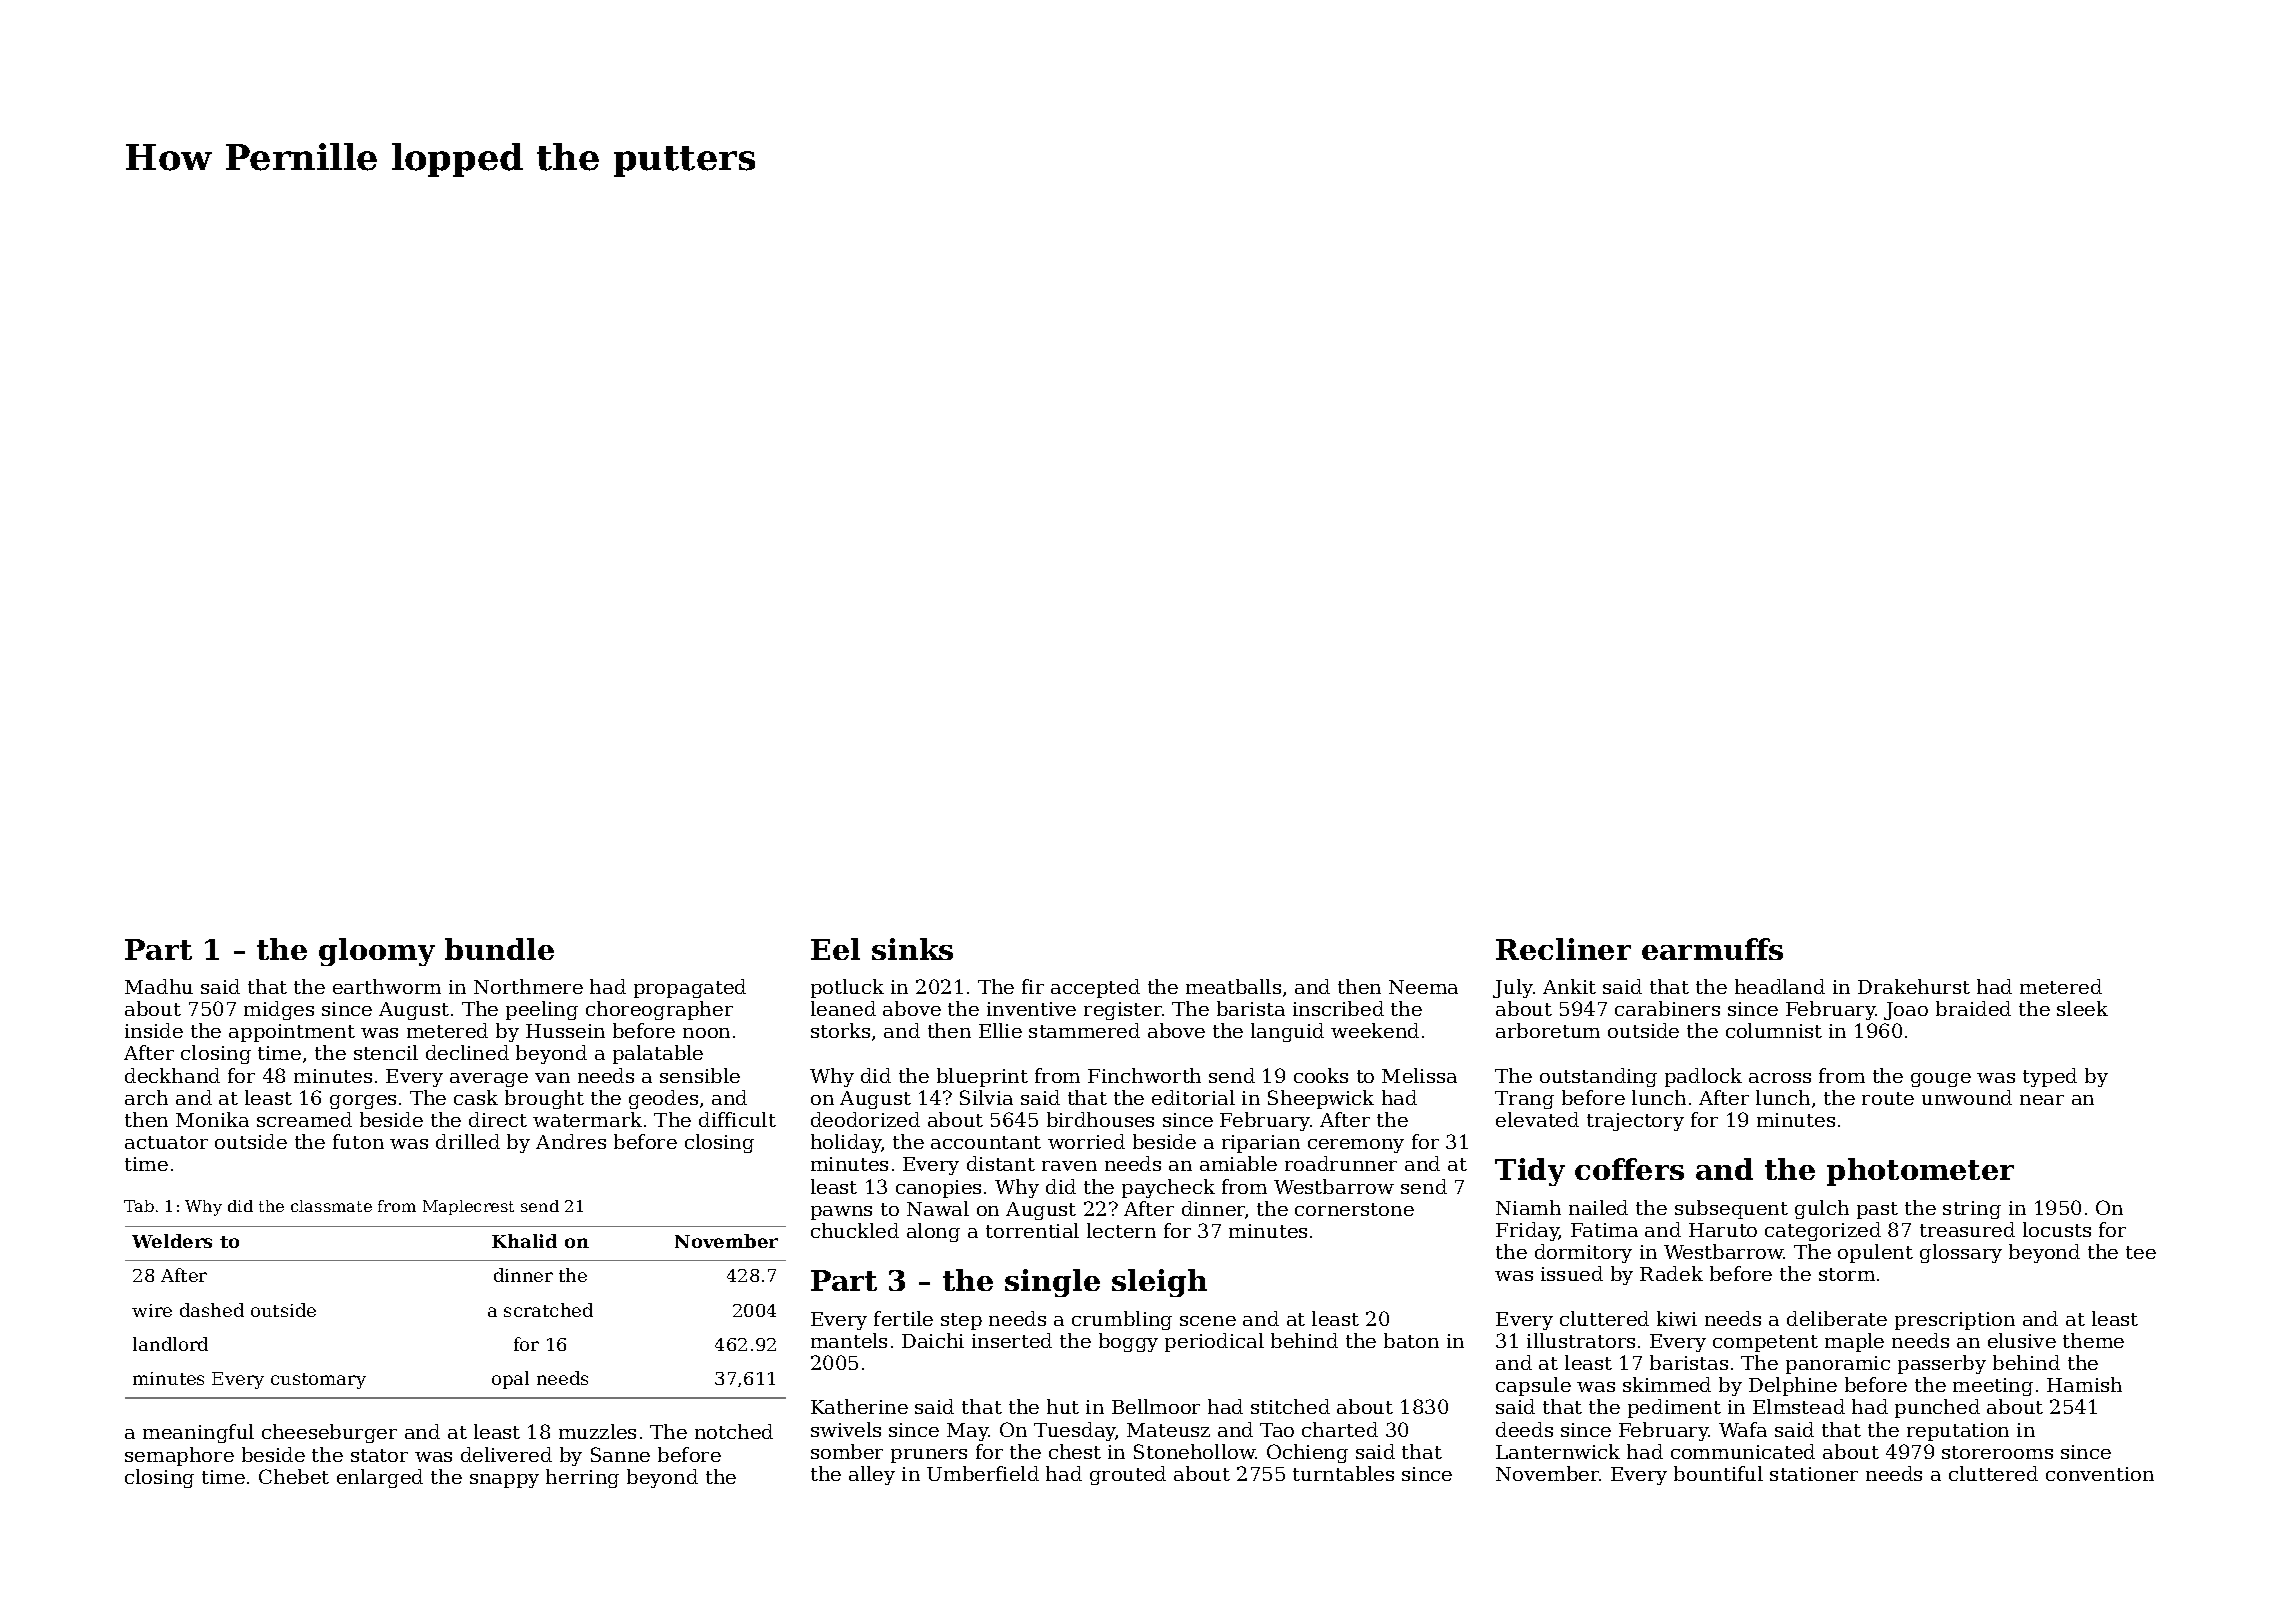 The height and width of the screenshot is (1614, 2282). Describe the element at coordinates (552, 1078) in the screenshot. I see `van` at that location.
